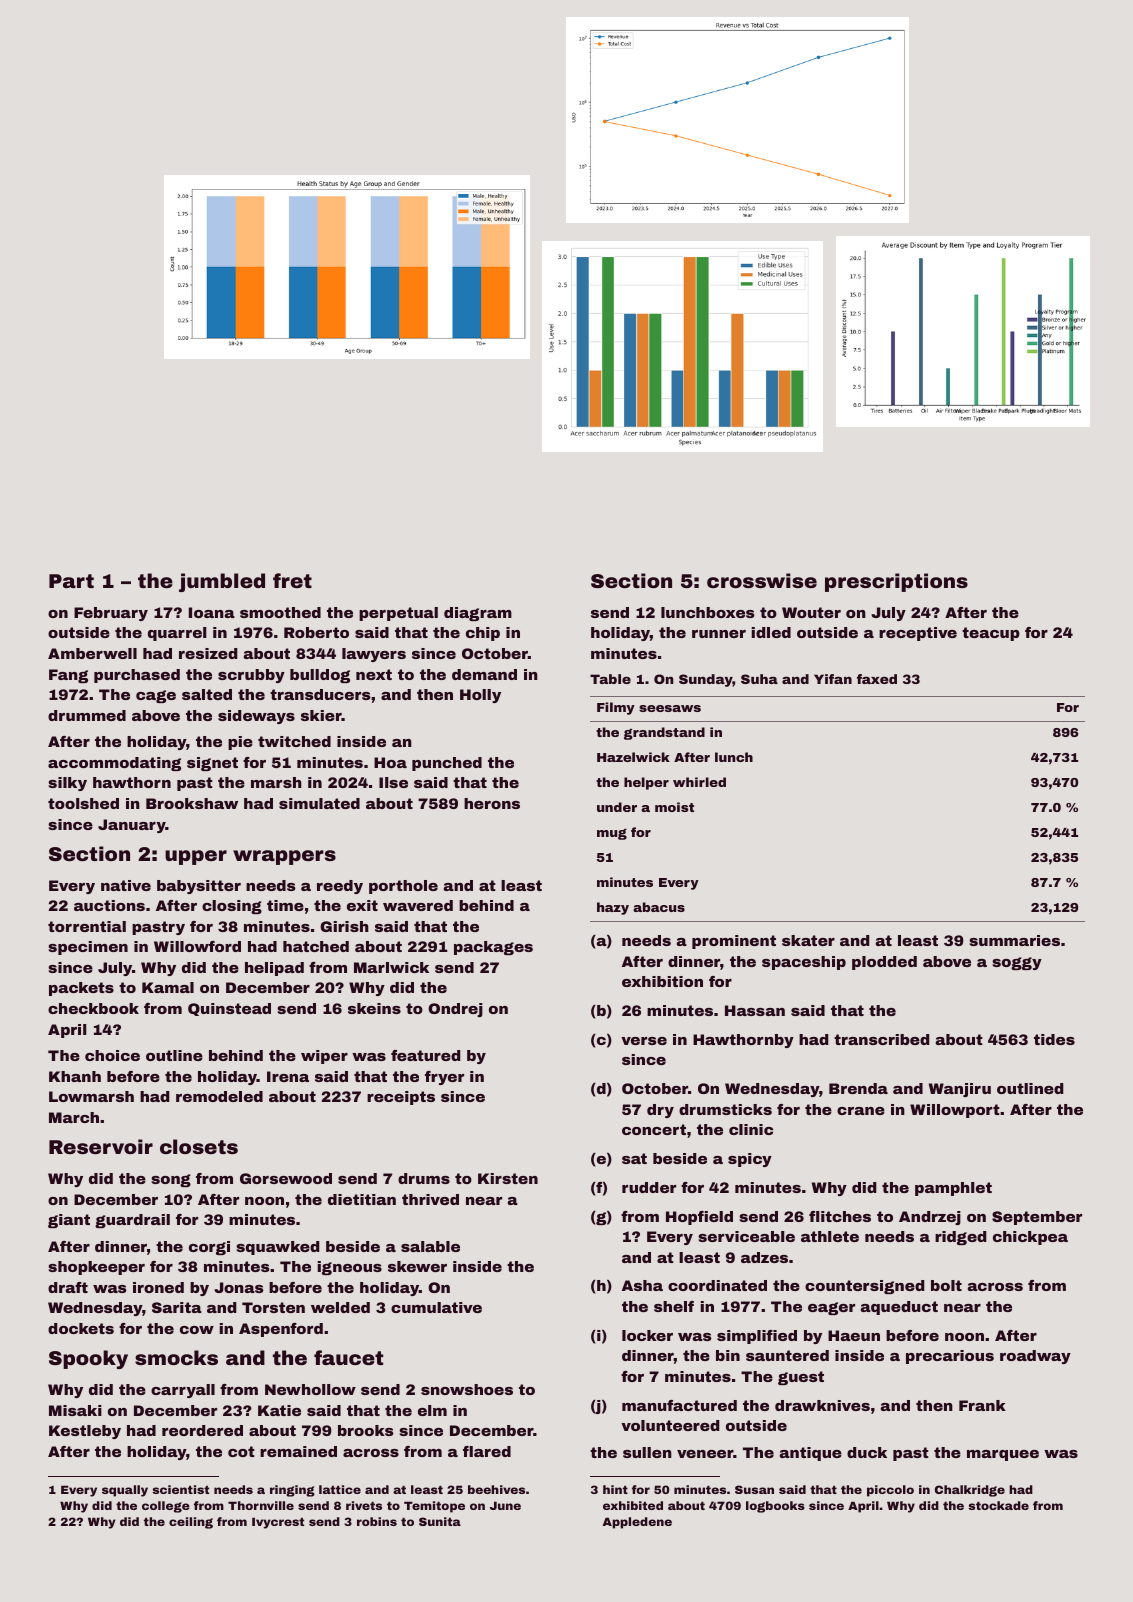 This screenshot has height=1602, width=1133. Describe the element at coordinates (699, 782) in the screenshot. I see `whirled` at that location.
